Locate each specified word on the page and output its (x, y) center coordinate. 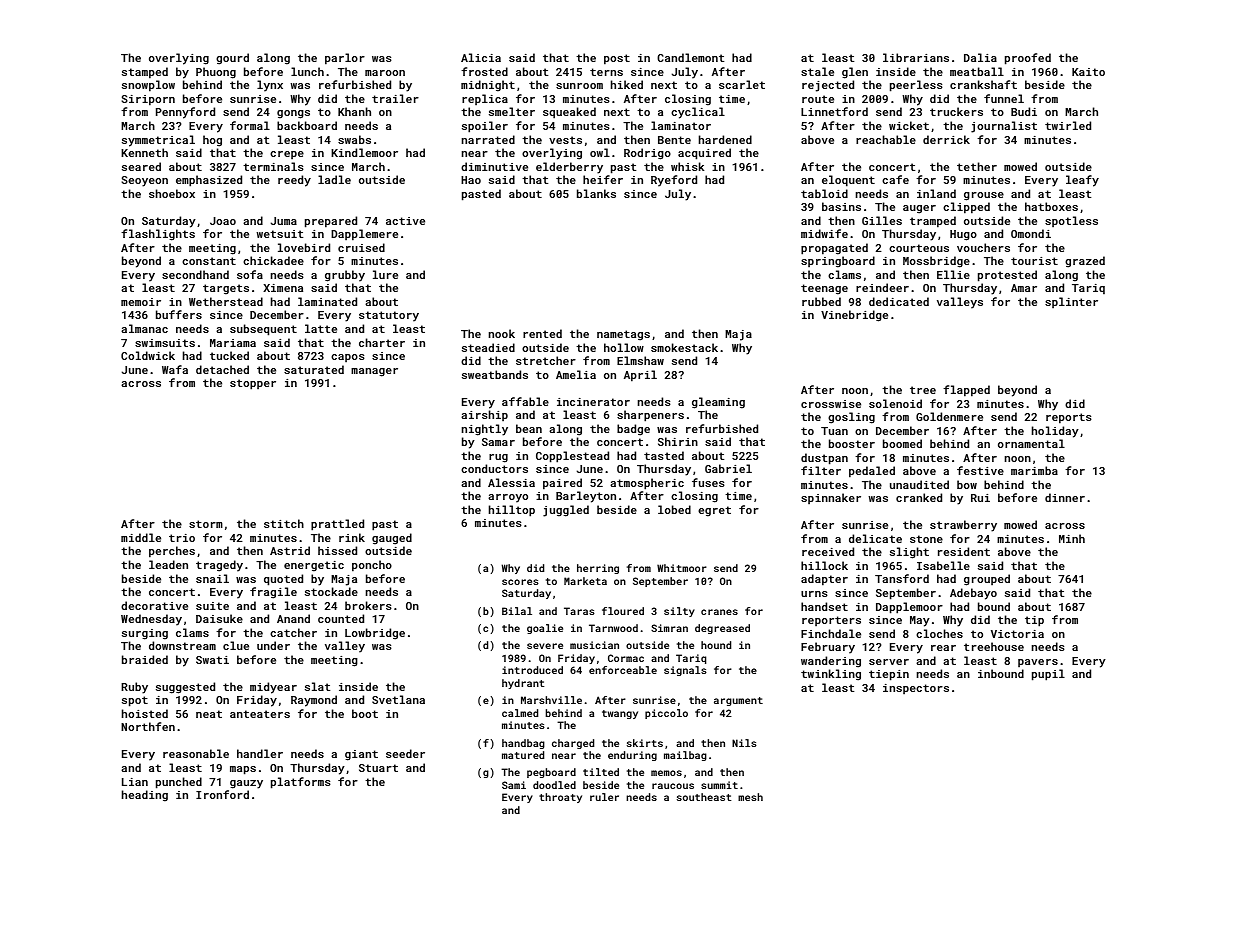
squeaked (569, 113)
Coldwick (148, 355)
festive (980, 470)
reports (1069, 418)
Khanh (354, 111)
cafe (895, 179)
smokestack (684, 347)
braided (145, 659)
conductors (494, 468)
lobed (674, 509)
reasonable (196, 753)
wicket (909, 125)
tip (1034, 621)
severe (545, 646)
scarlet (742, 84)
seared (141, 166)
